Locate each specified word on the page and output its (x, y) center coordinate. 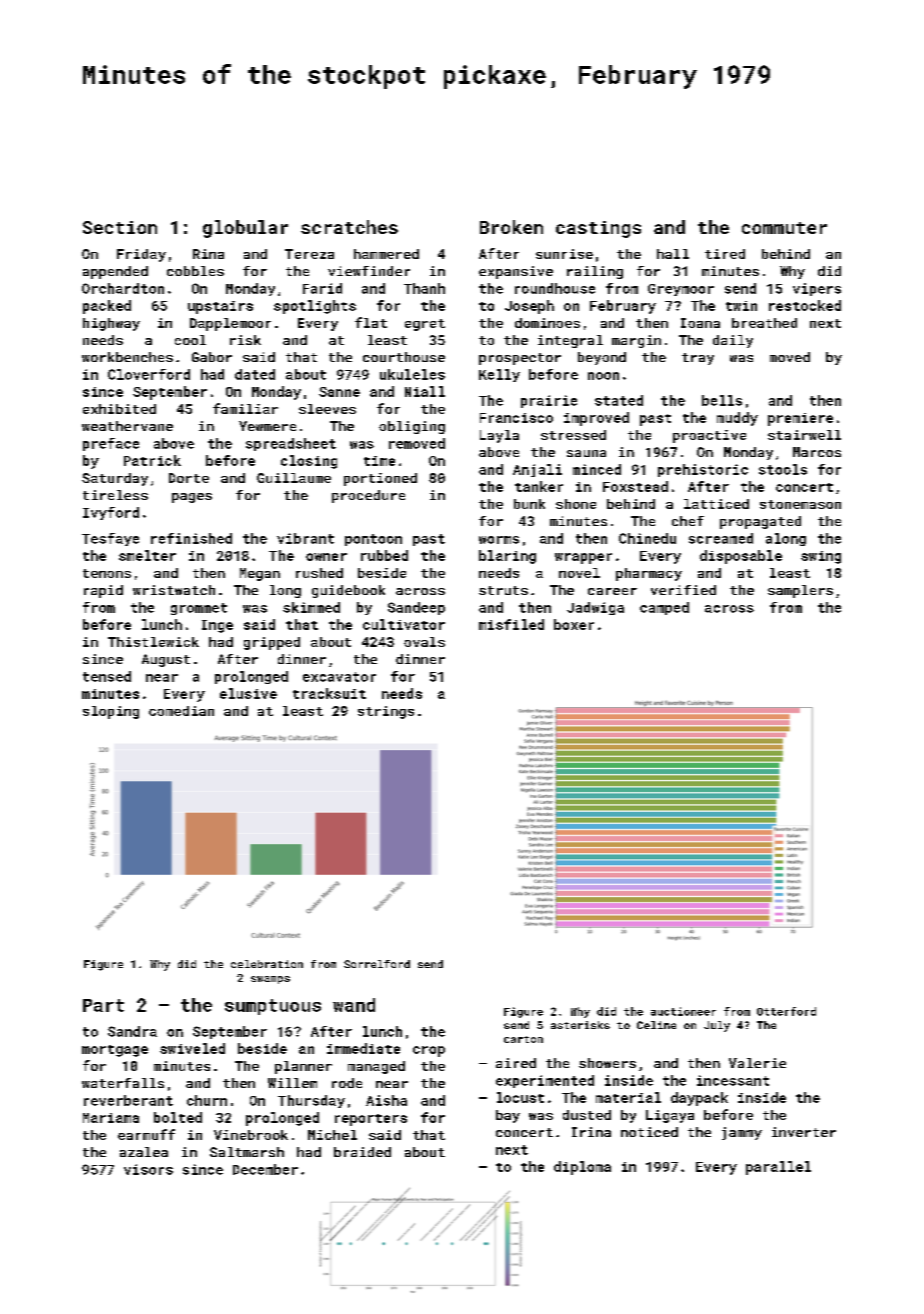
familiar (245, 408)
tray (698, 359)
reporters (371, 1120)
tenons (107, 573)
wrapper (583, 558)
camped (664, 608)
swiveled (192, 1048)
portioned (380, 479)
